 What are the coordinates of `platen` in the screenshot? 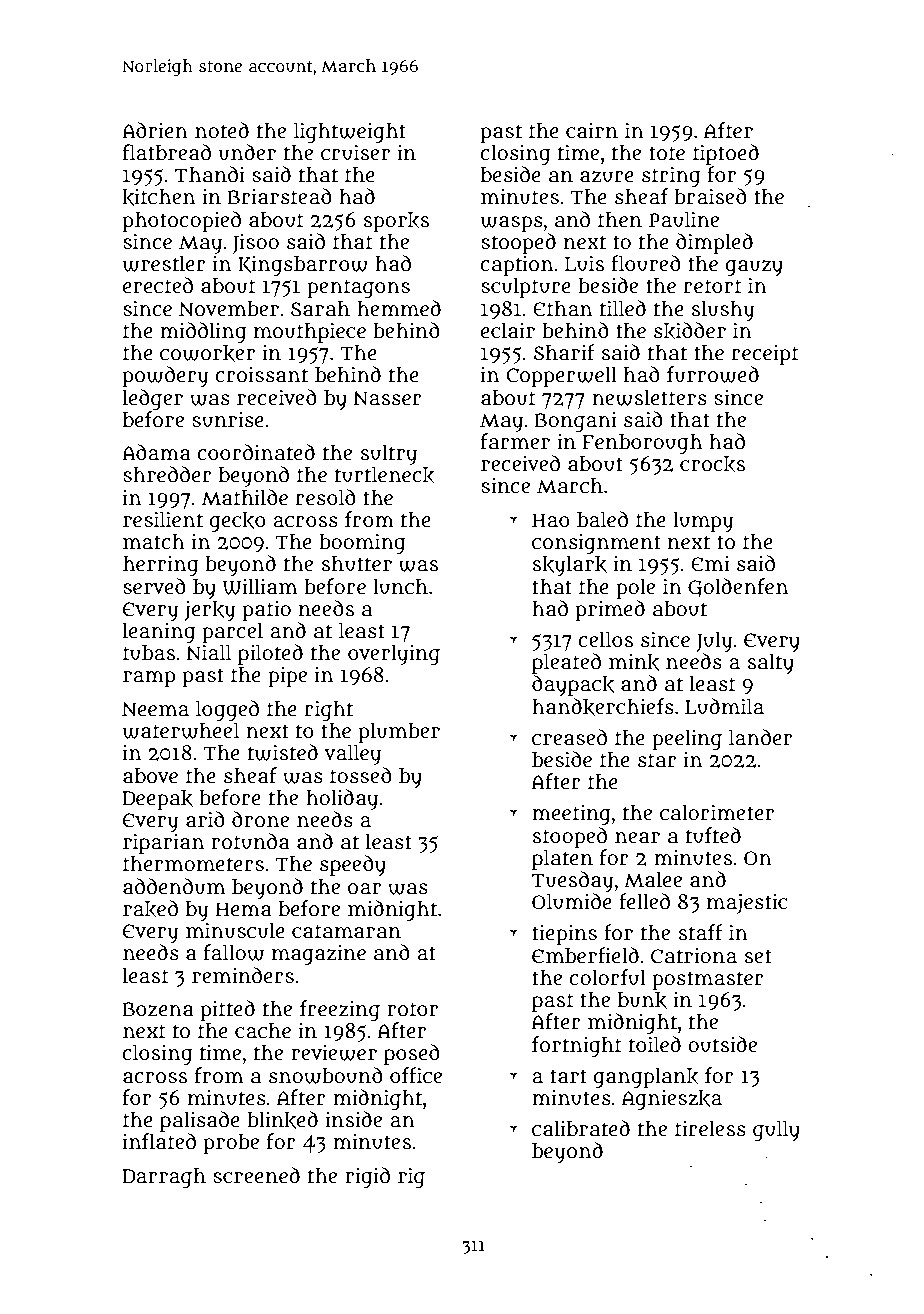 It's located at (562, 859).
